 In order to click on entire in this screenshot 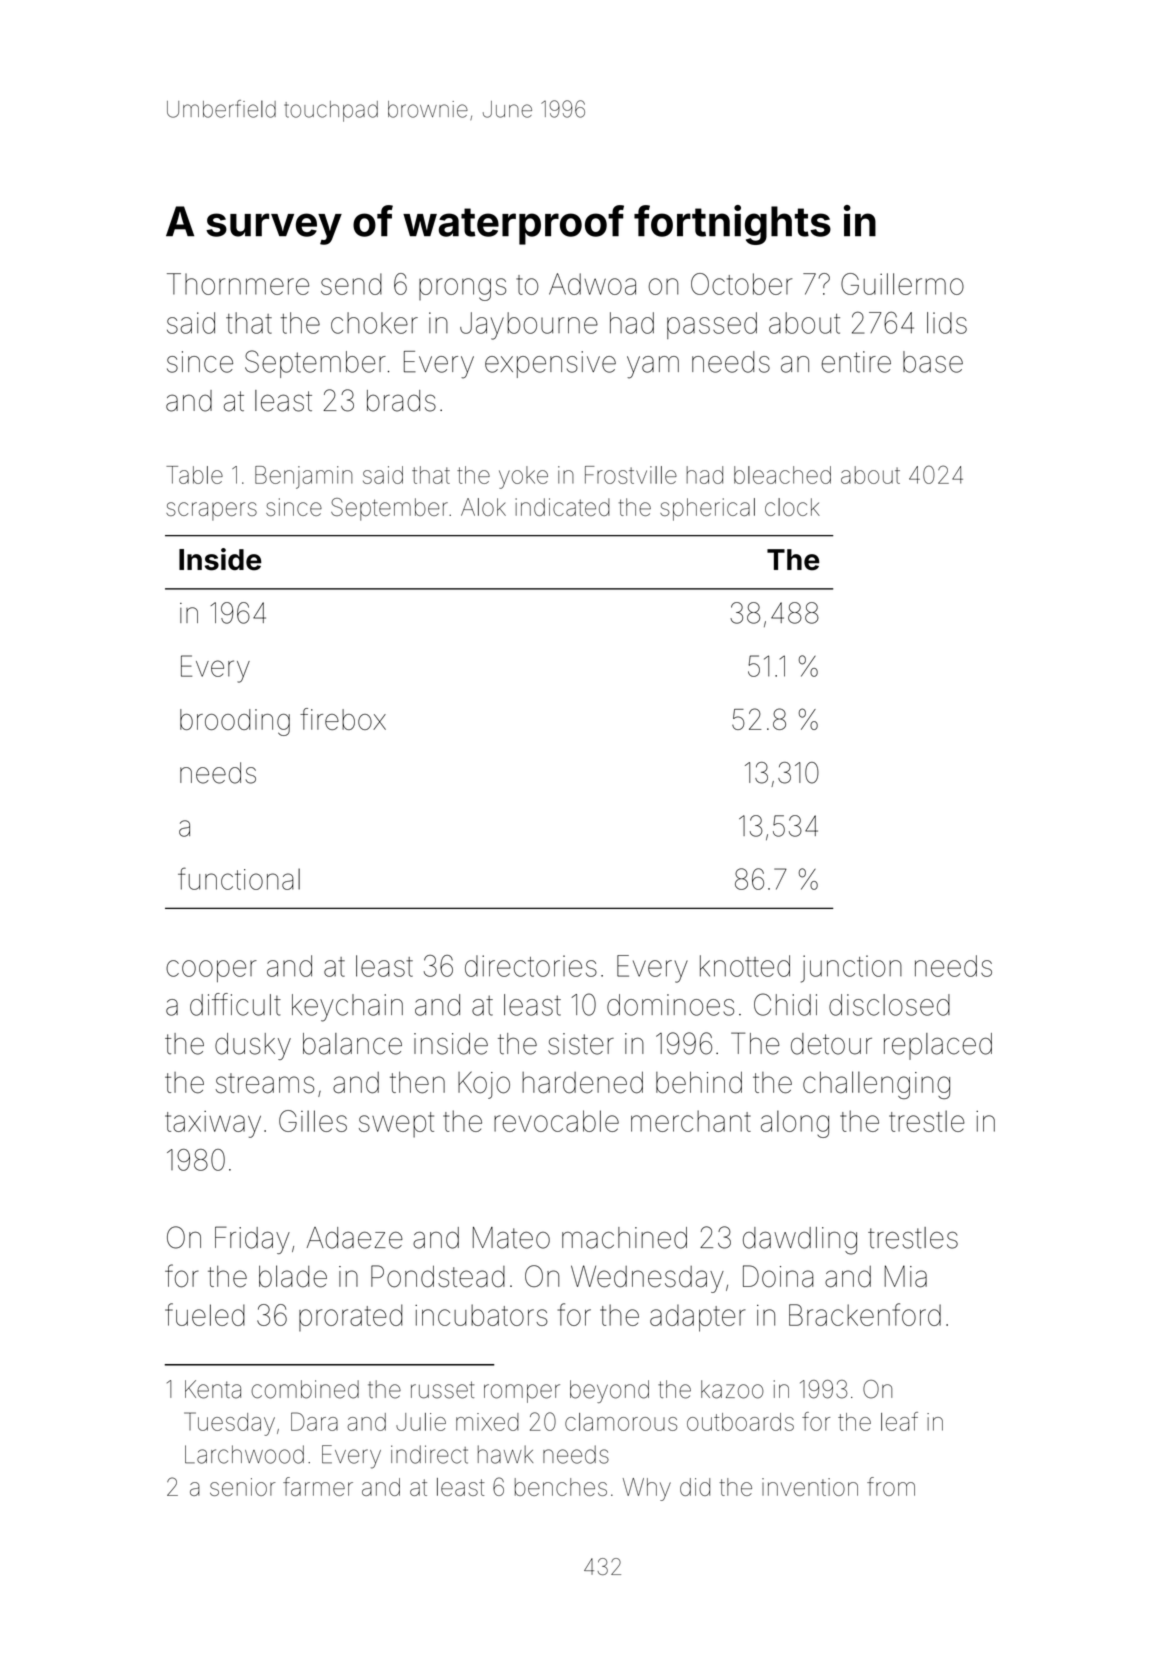, I will do `click(856, 362)`.
